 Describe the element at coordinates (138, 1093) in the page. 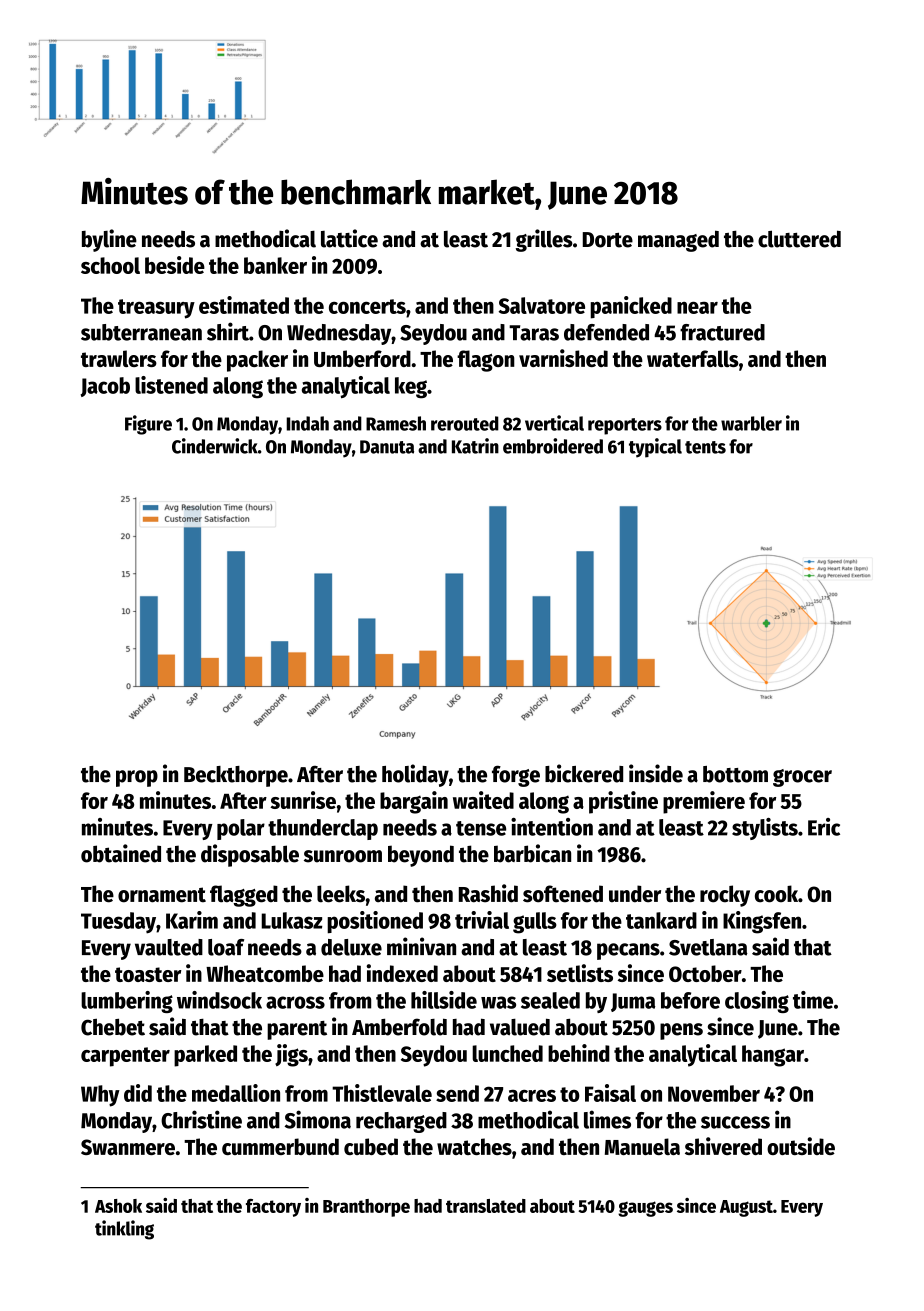

I see `did` at that location.
